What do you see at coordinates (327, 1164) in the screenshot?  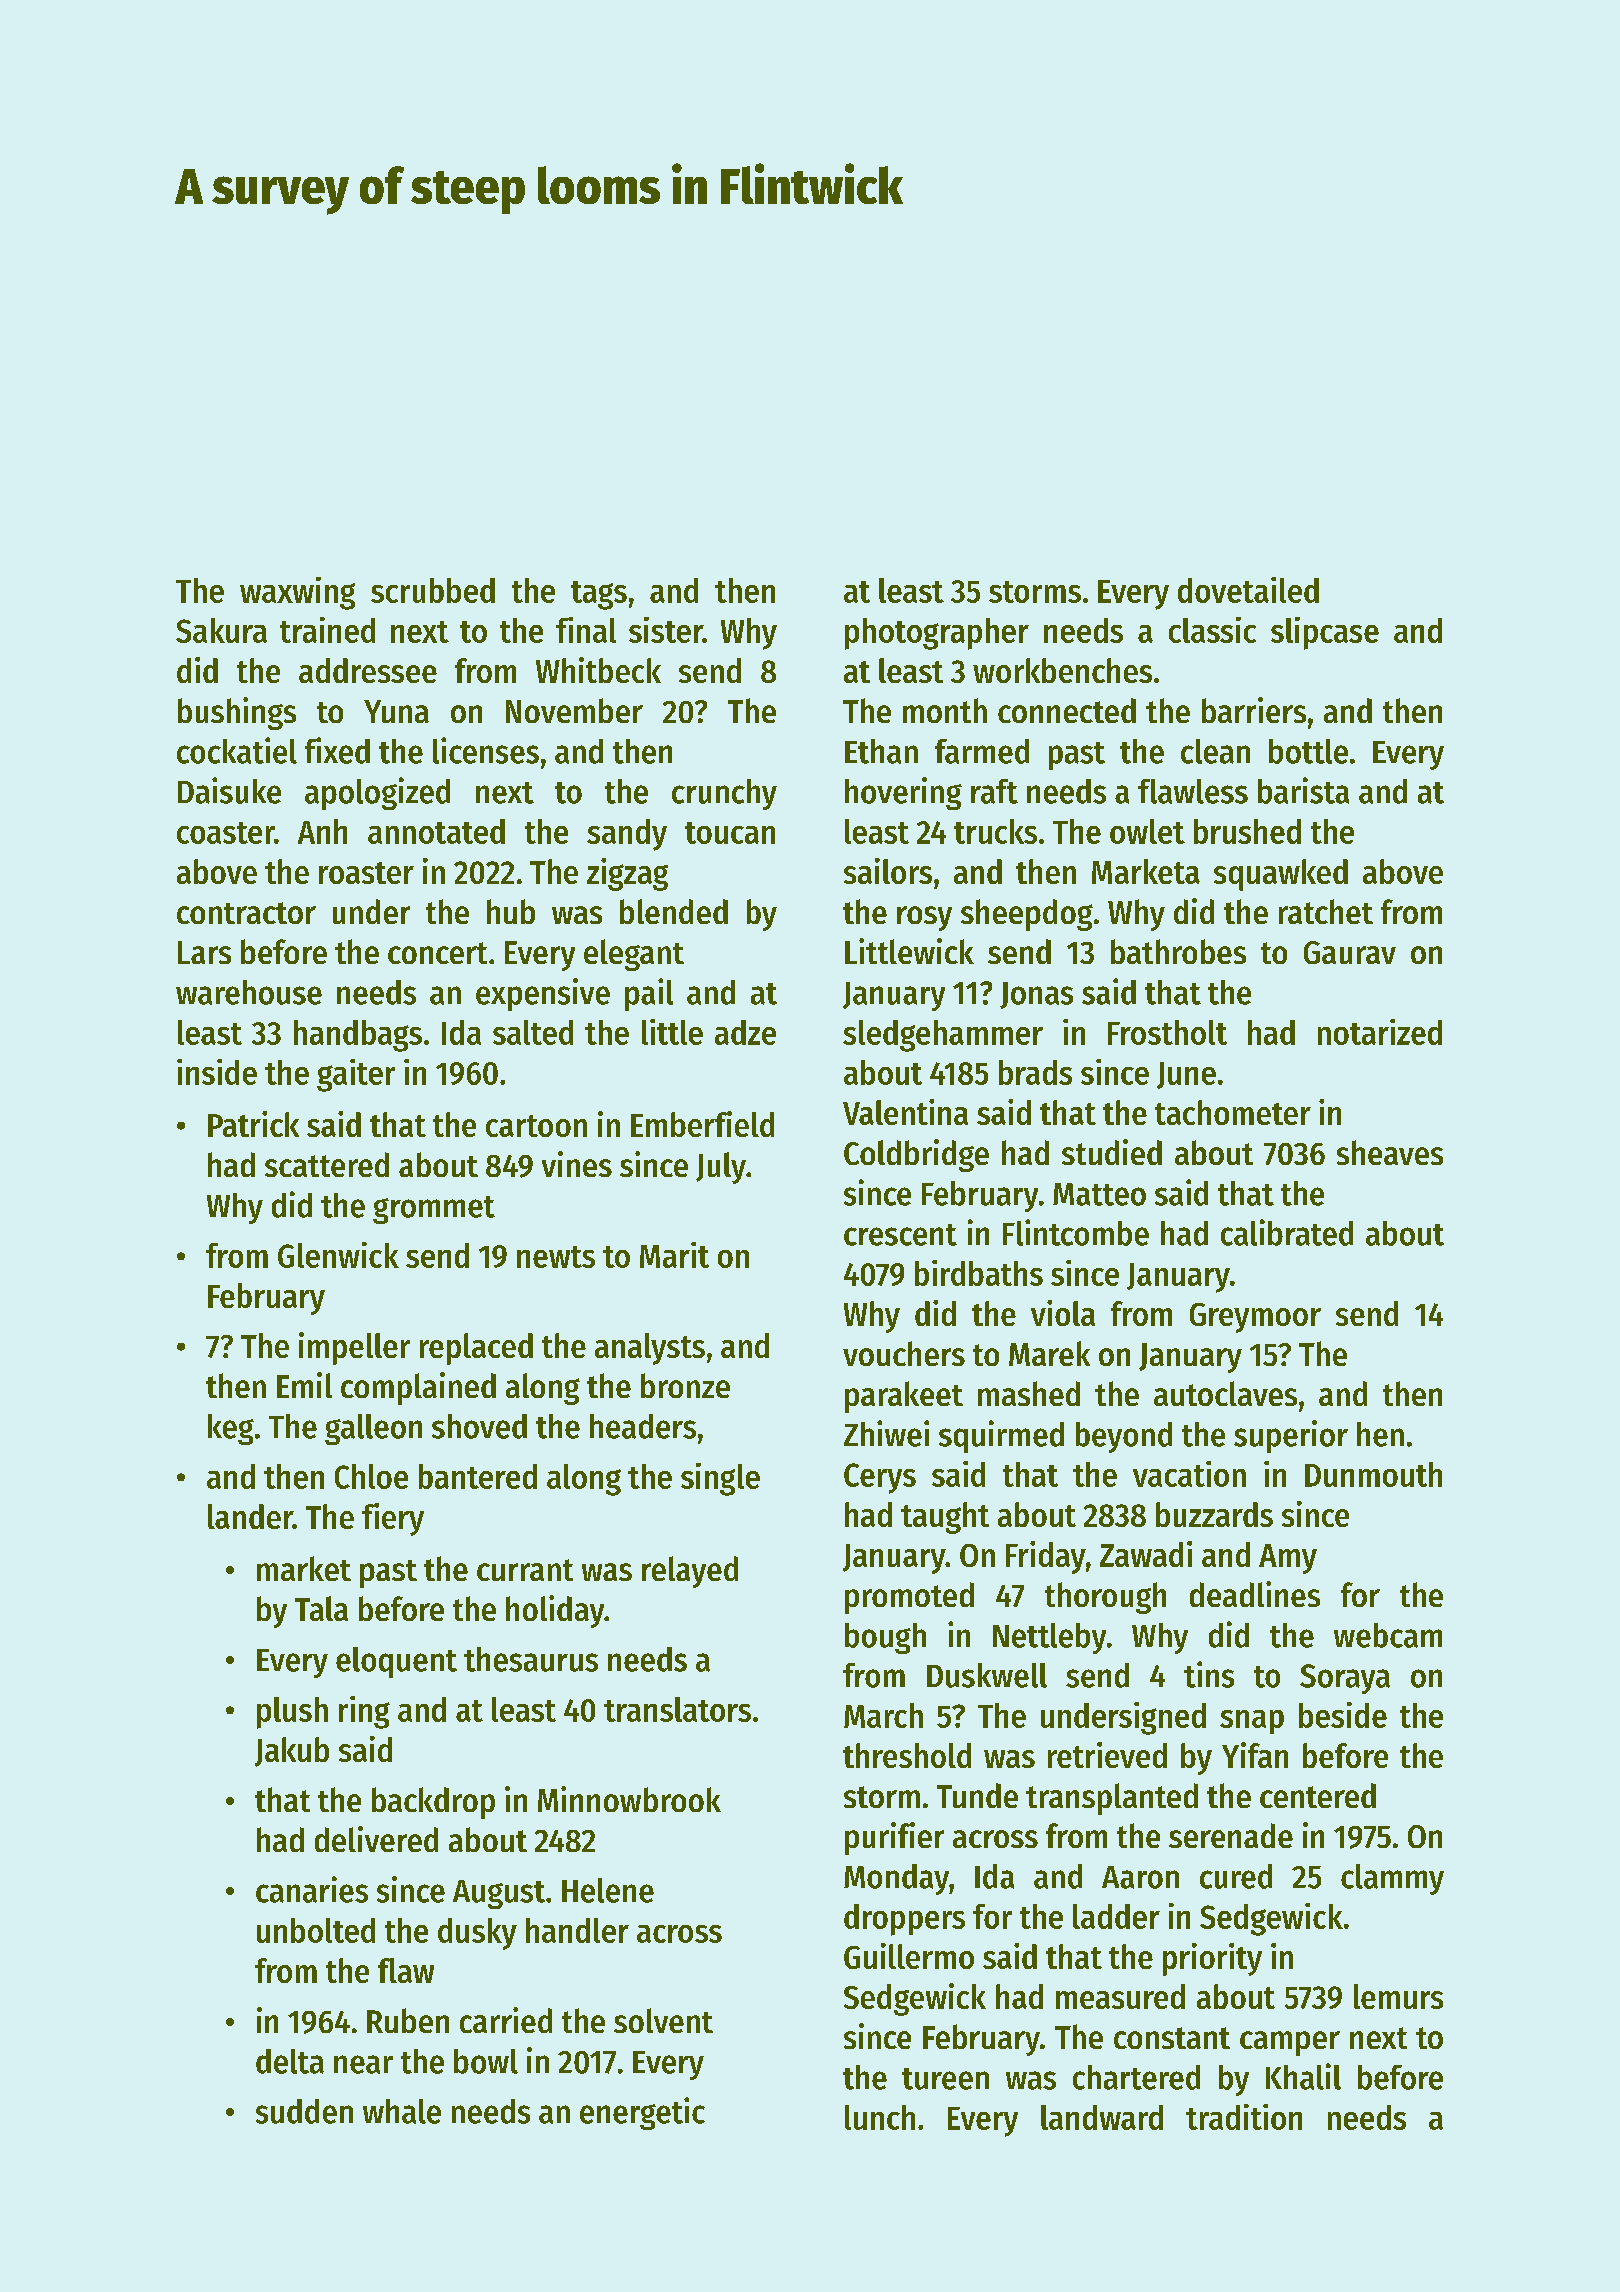 I see `scattered` at bounding box center [327, 1164].
